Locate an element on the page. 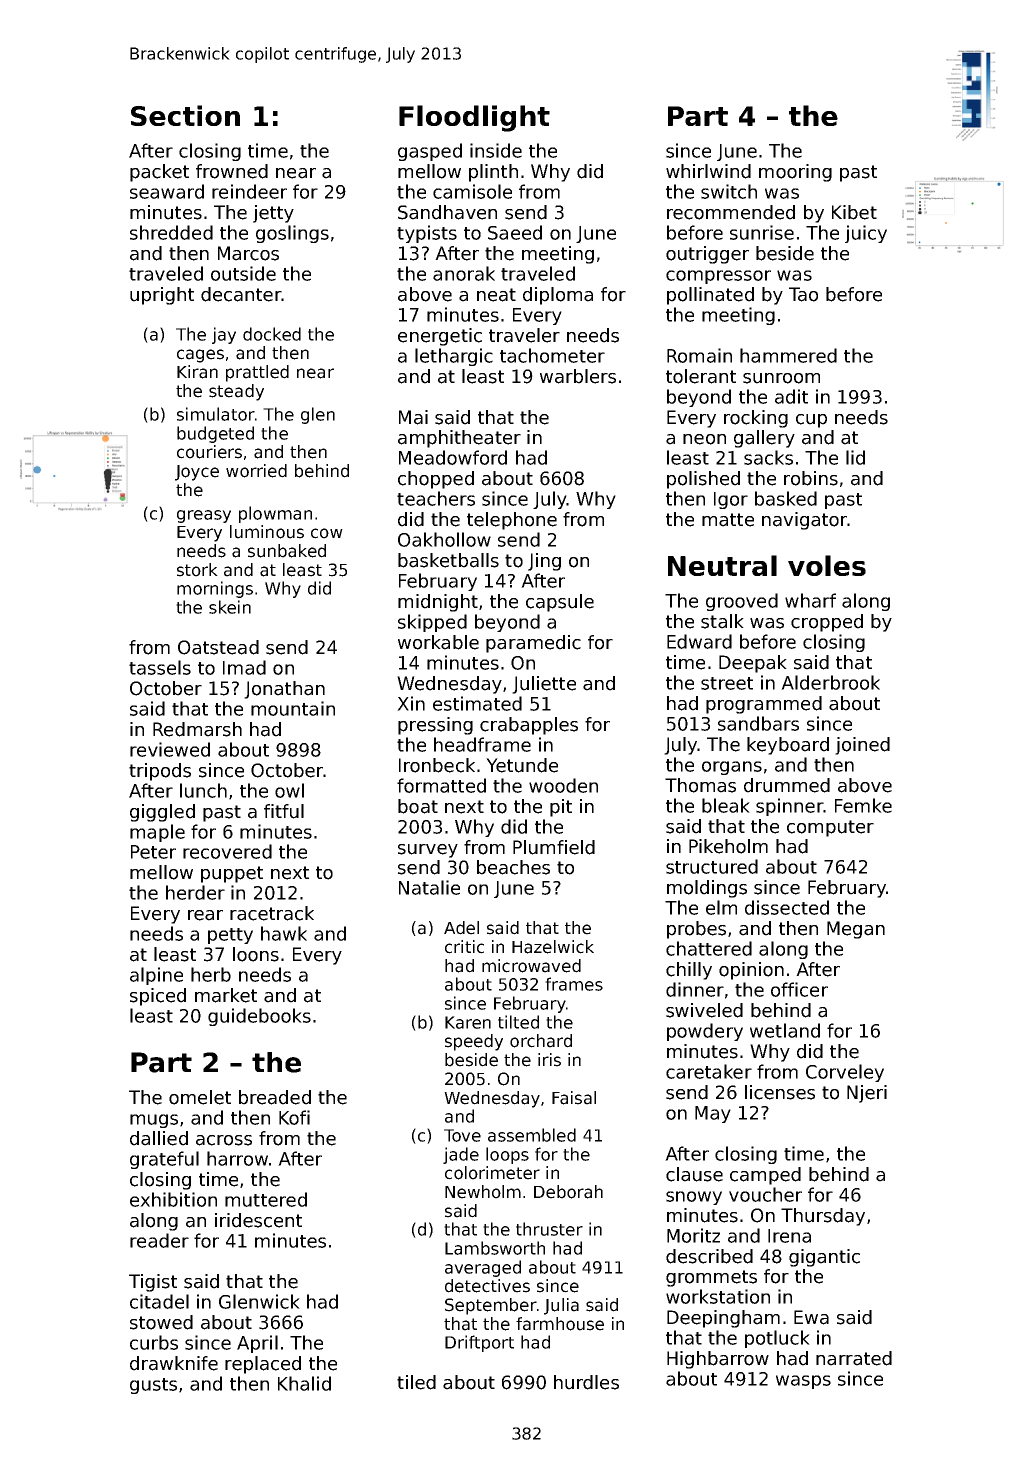 This document has width=1023, height=1481. Meadowford is located at coordinates (453, 457).
